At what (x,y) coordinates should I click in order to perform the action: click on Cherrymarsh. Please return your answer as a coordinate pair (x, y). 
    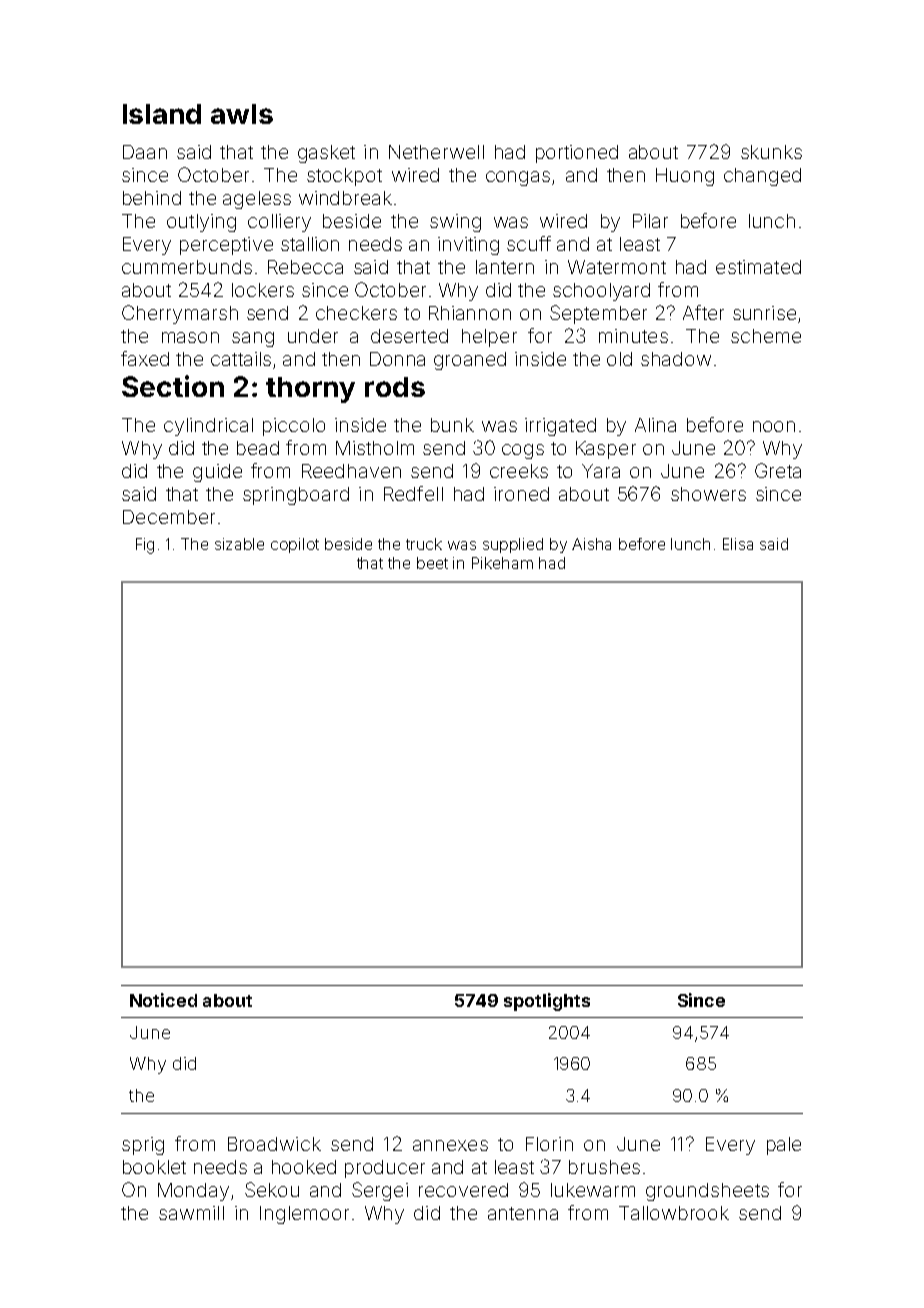
    Looking at the image, I should click on (180, 314).
